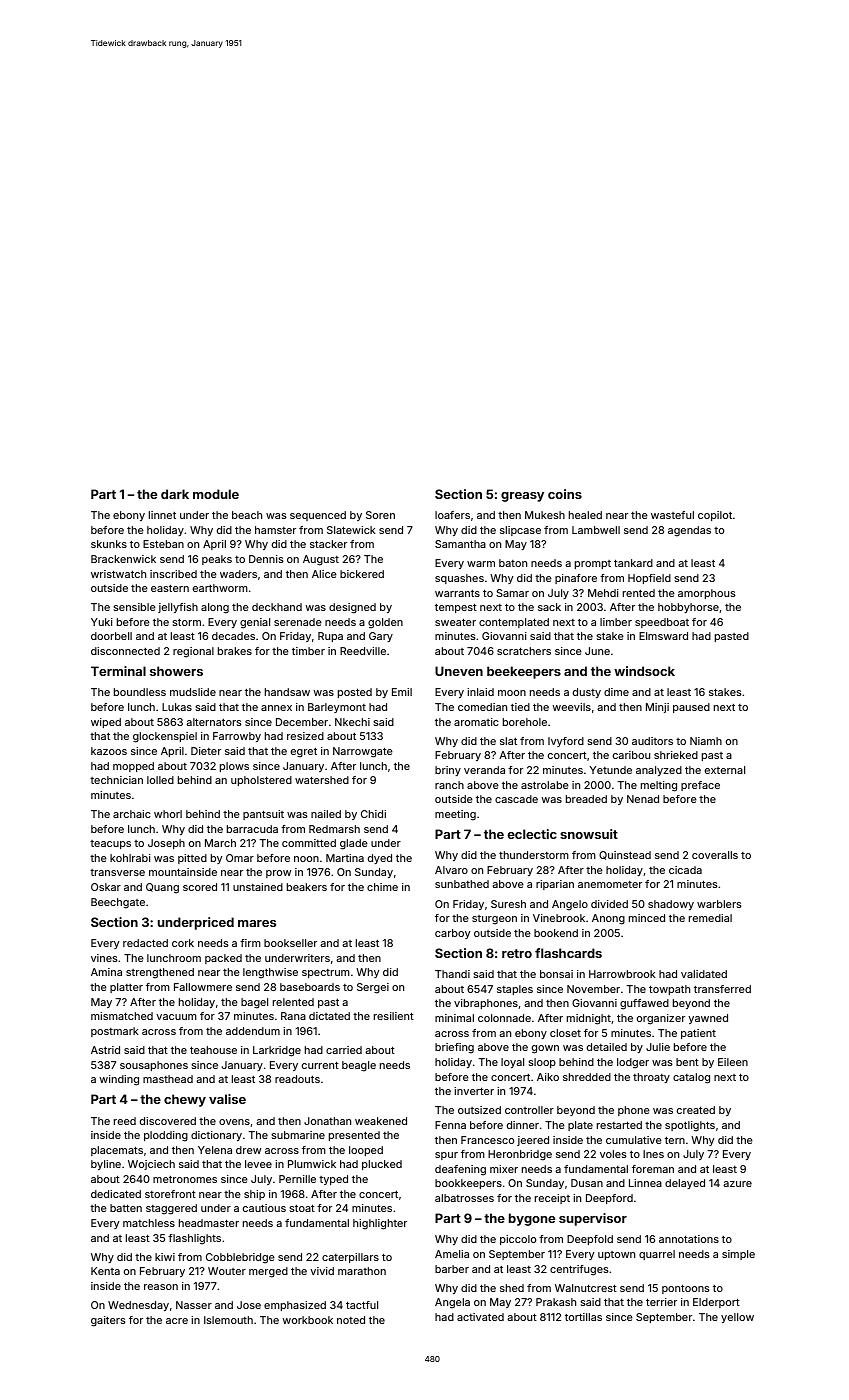 The height and width of the page is (1400, 849). Describe the element at coordinates (351, 1320) in the page. I see `noted` at that location.
